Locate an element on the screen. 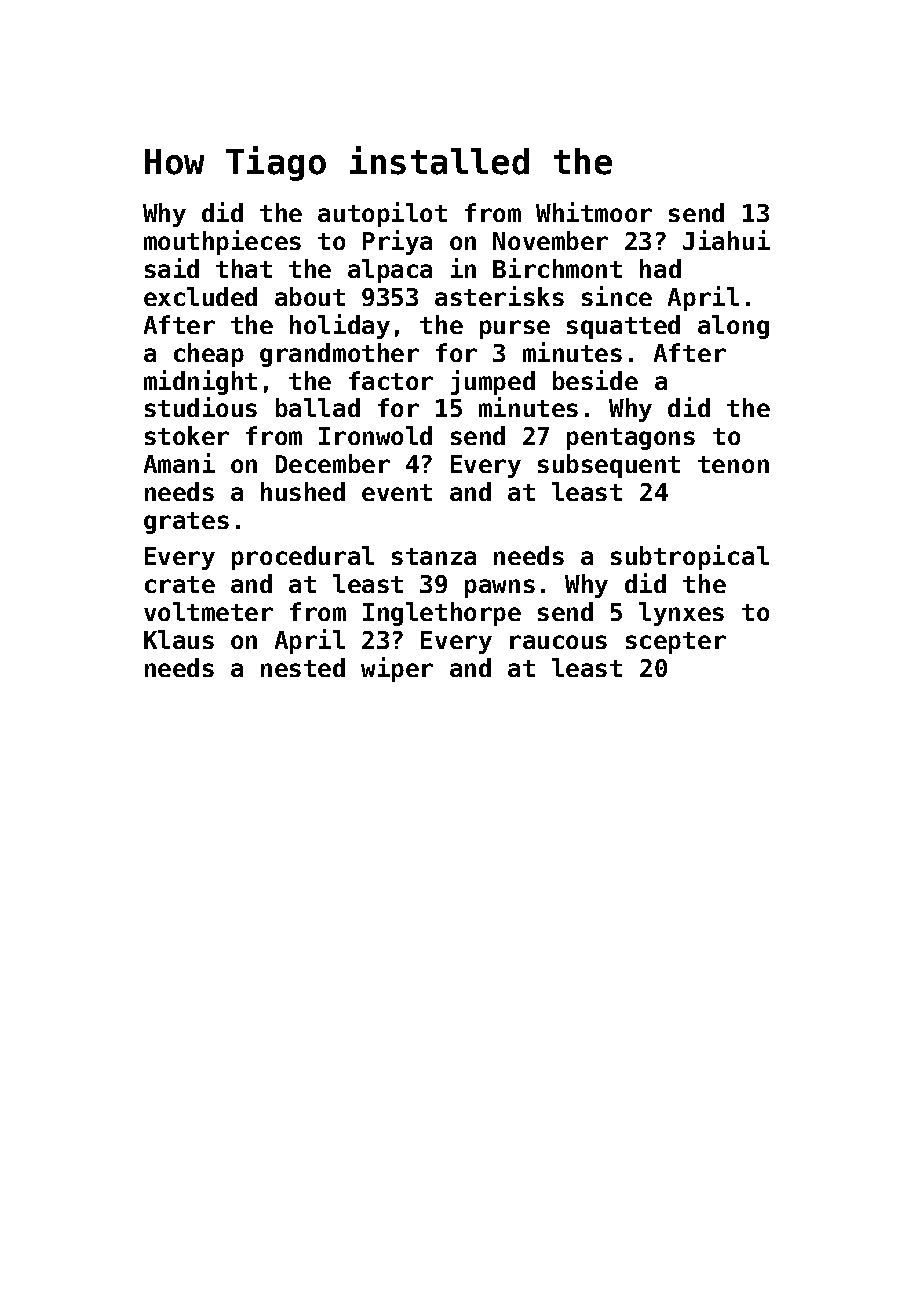 This screenshot has width=924, height=1311. Inglethorpe is located at coordinates (442, 614).
